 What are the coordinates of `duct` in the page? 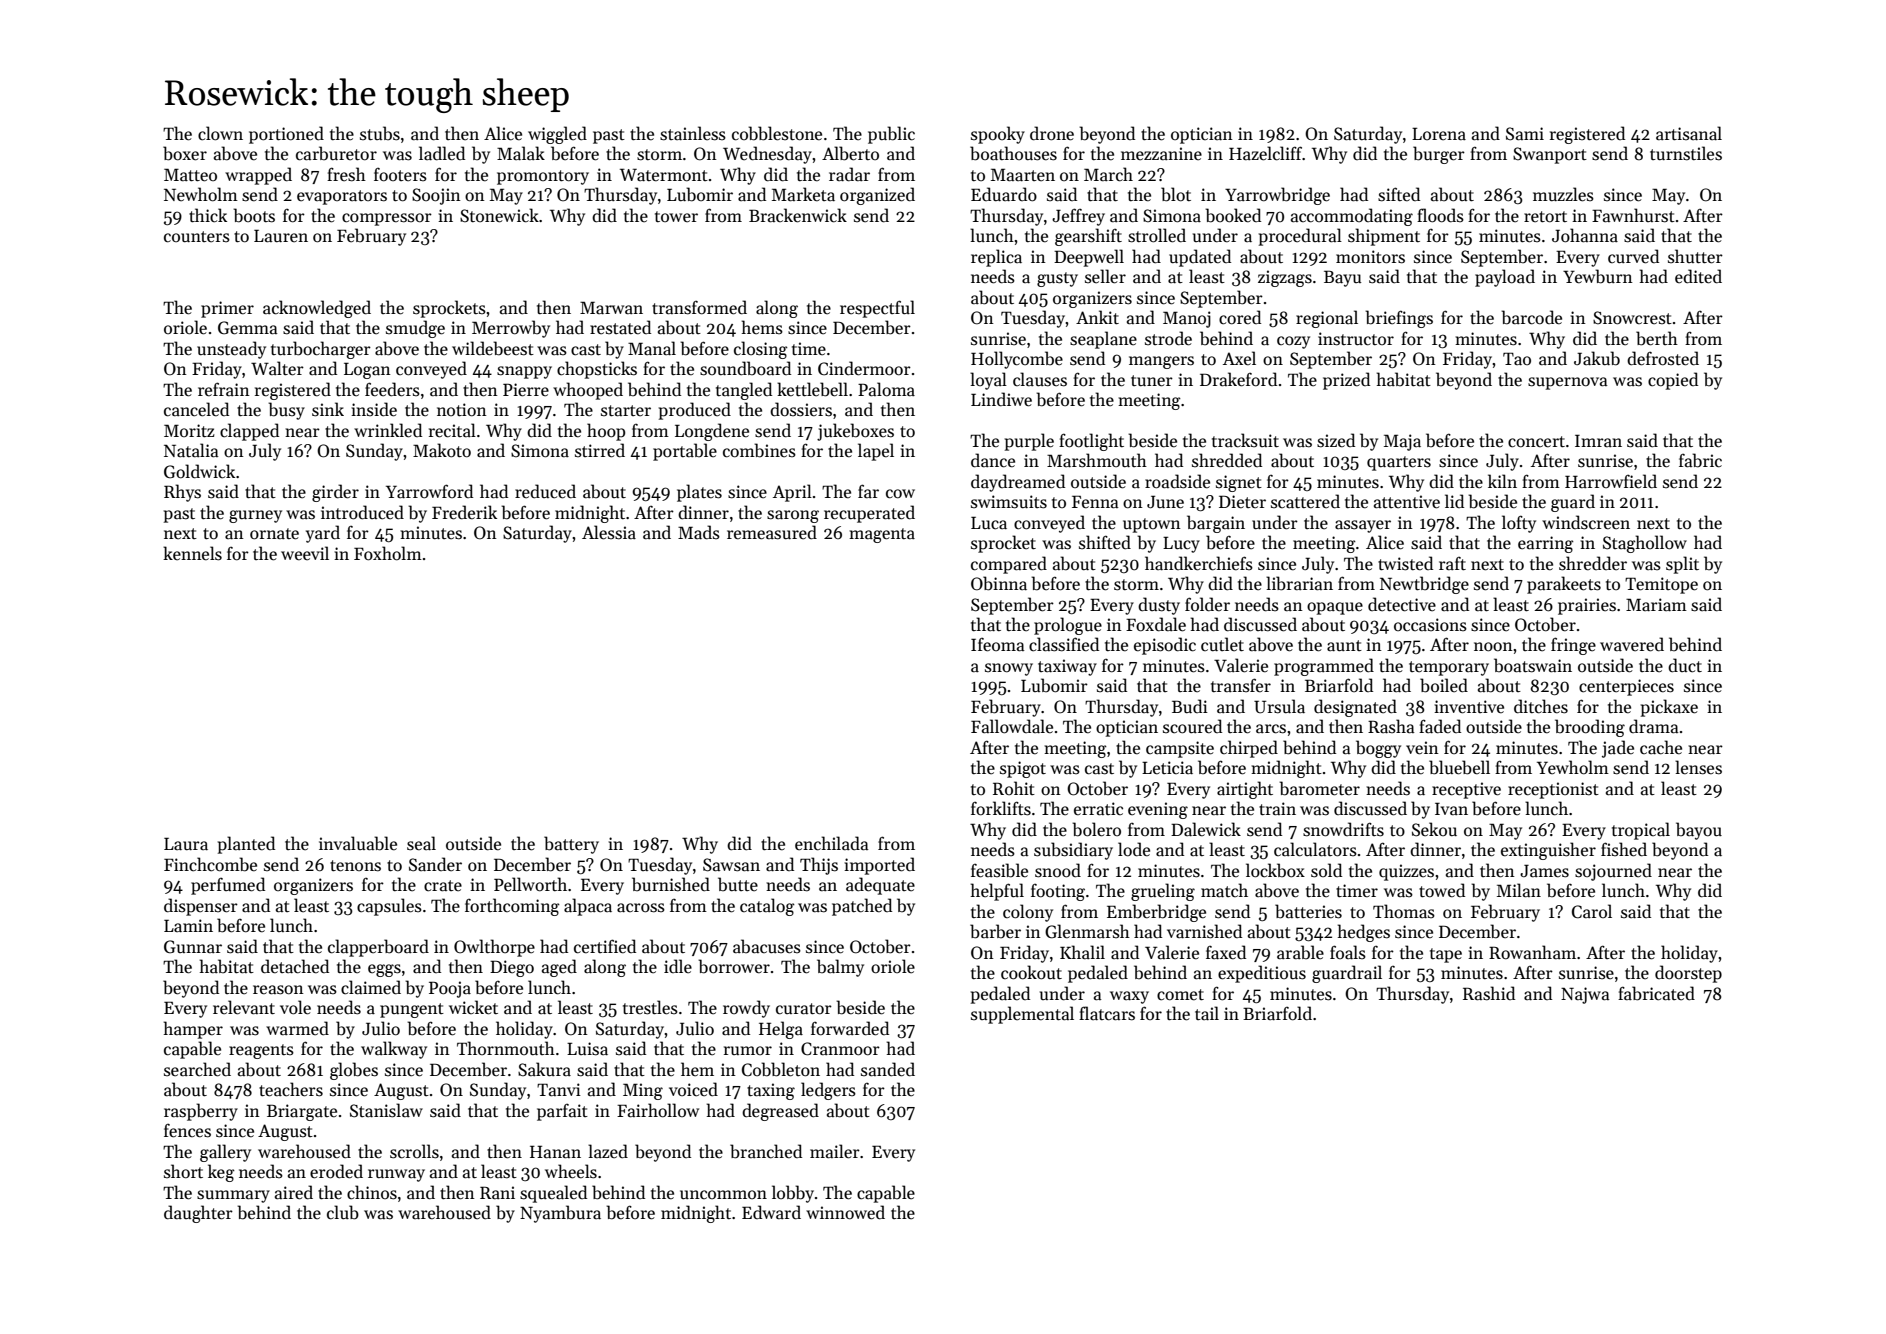 It's located at (1685, 665).
